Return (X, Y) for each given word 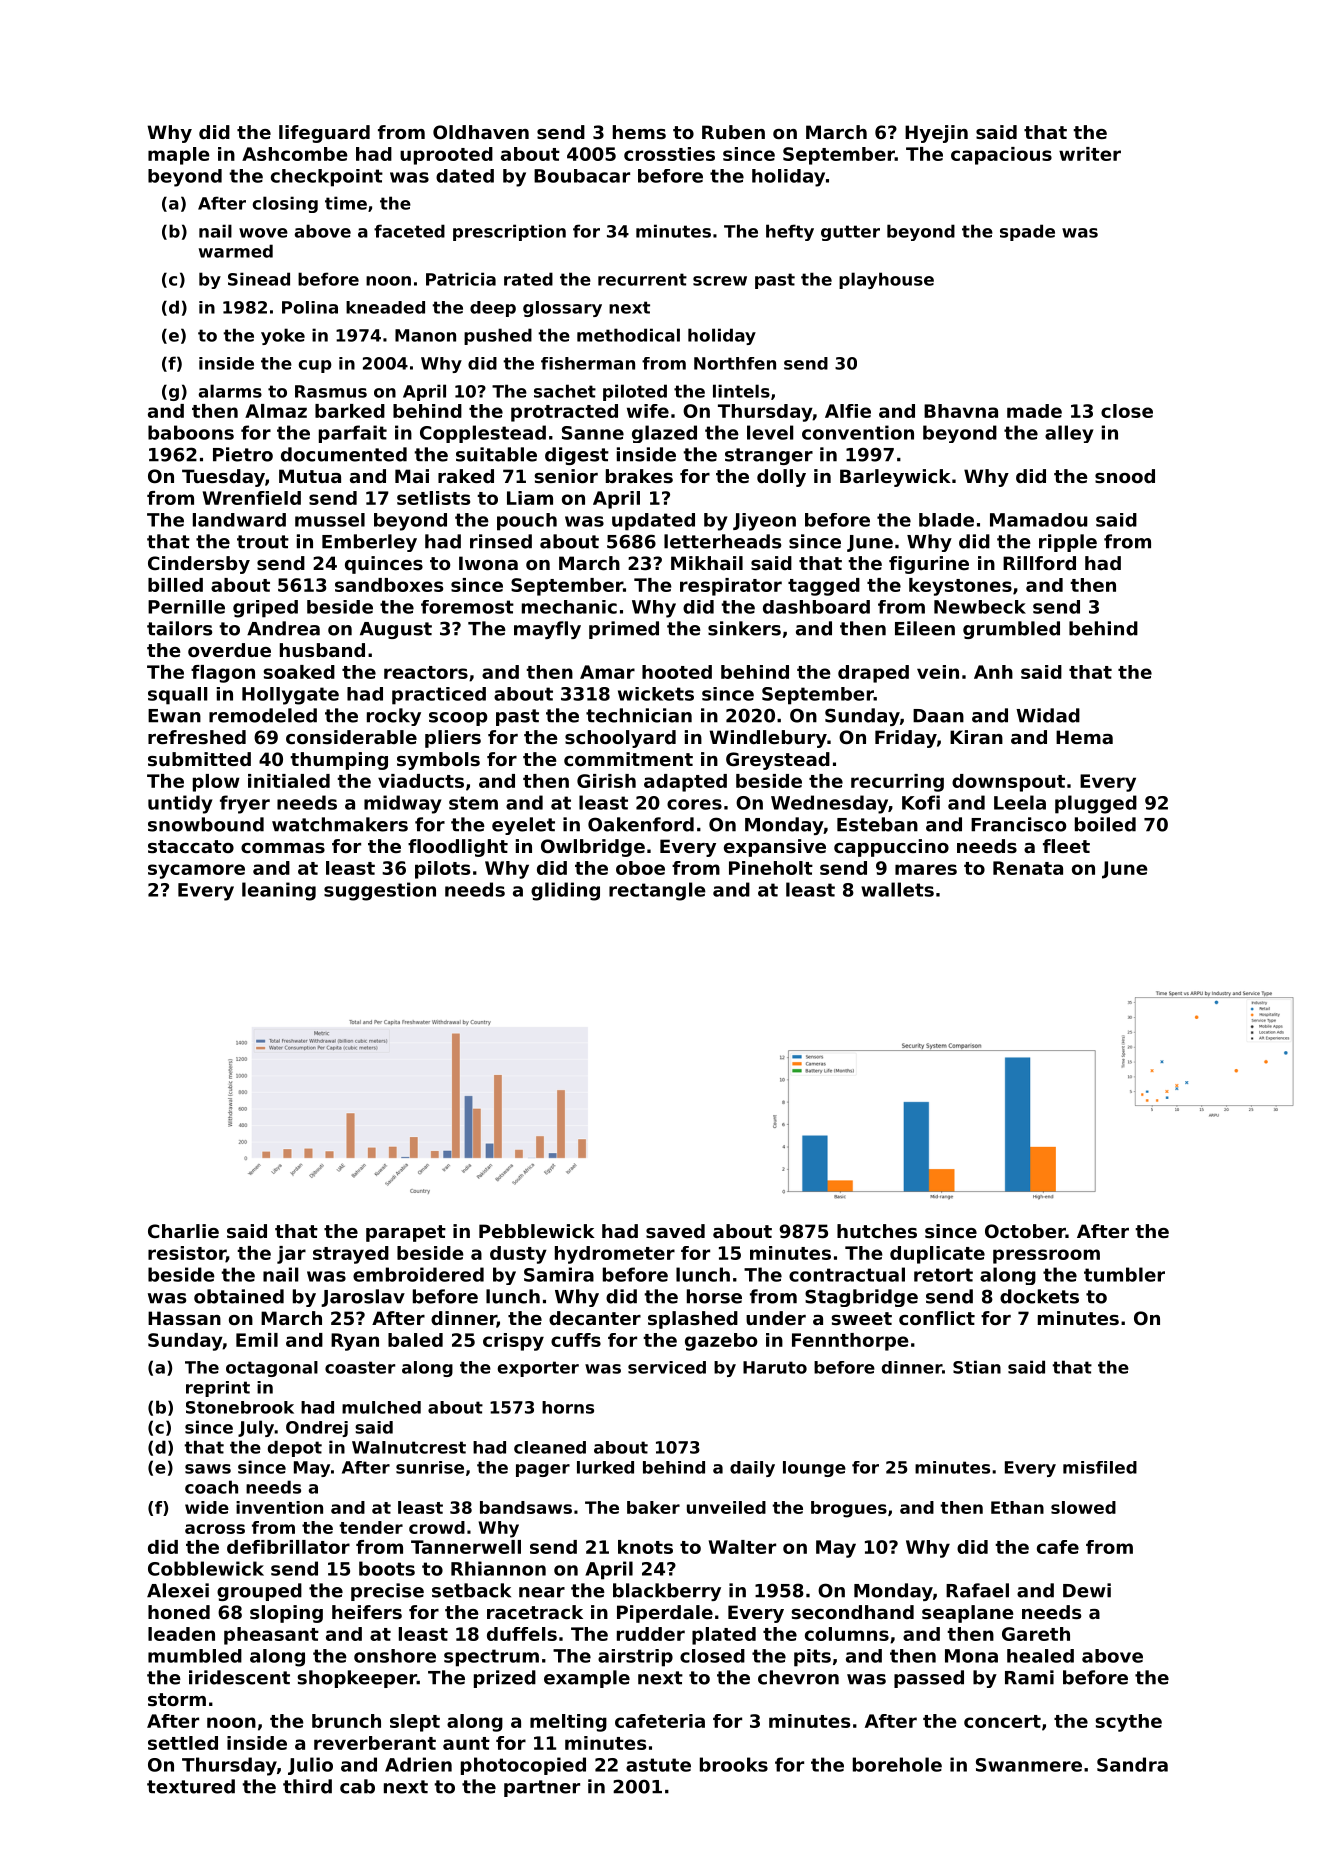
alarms (230, 391)
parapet (406, 1233)
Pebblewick (537, 1231)
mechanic (569, 607)
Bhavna (961, 411)
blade (946, 520)
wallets (897, 889)
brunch (346, 1721)
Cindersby (199, 565)
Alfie (848, 411)
